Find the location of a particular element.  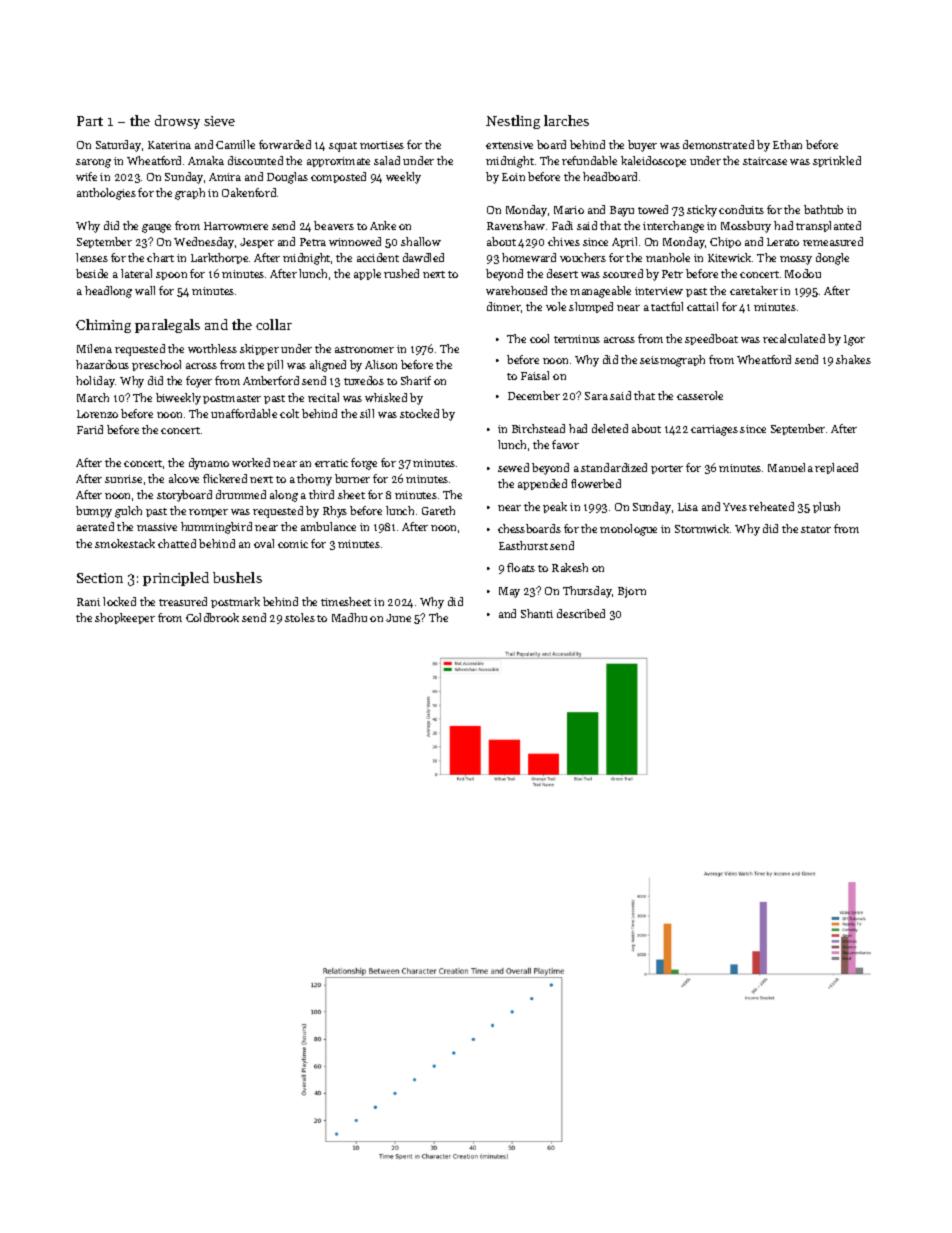

Nestling is located at coordinates (513, 122).
